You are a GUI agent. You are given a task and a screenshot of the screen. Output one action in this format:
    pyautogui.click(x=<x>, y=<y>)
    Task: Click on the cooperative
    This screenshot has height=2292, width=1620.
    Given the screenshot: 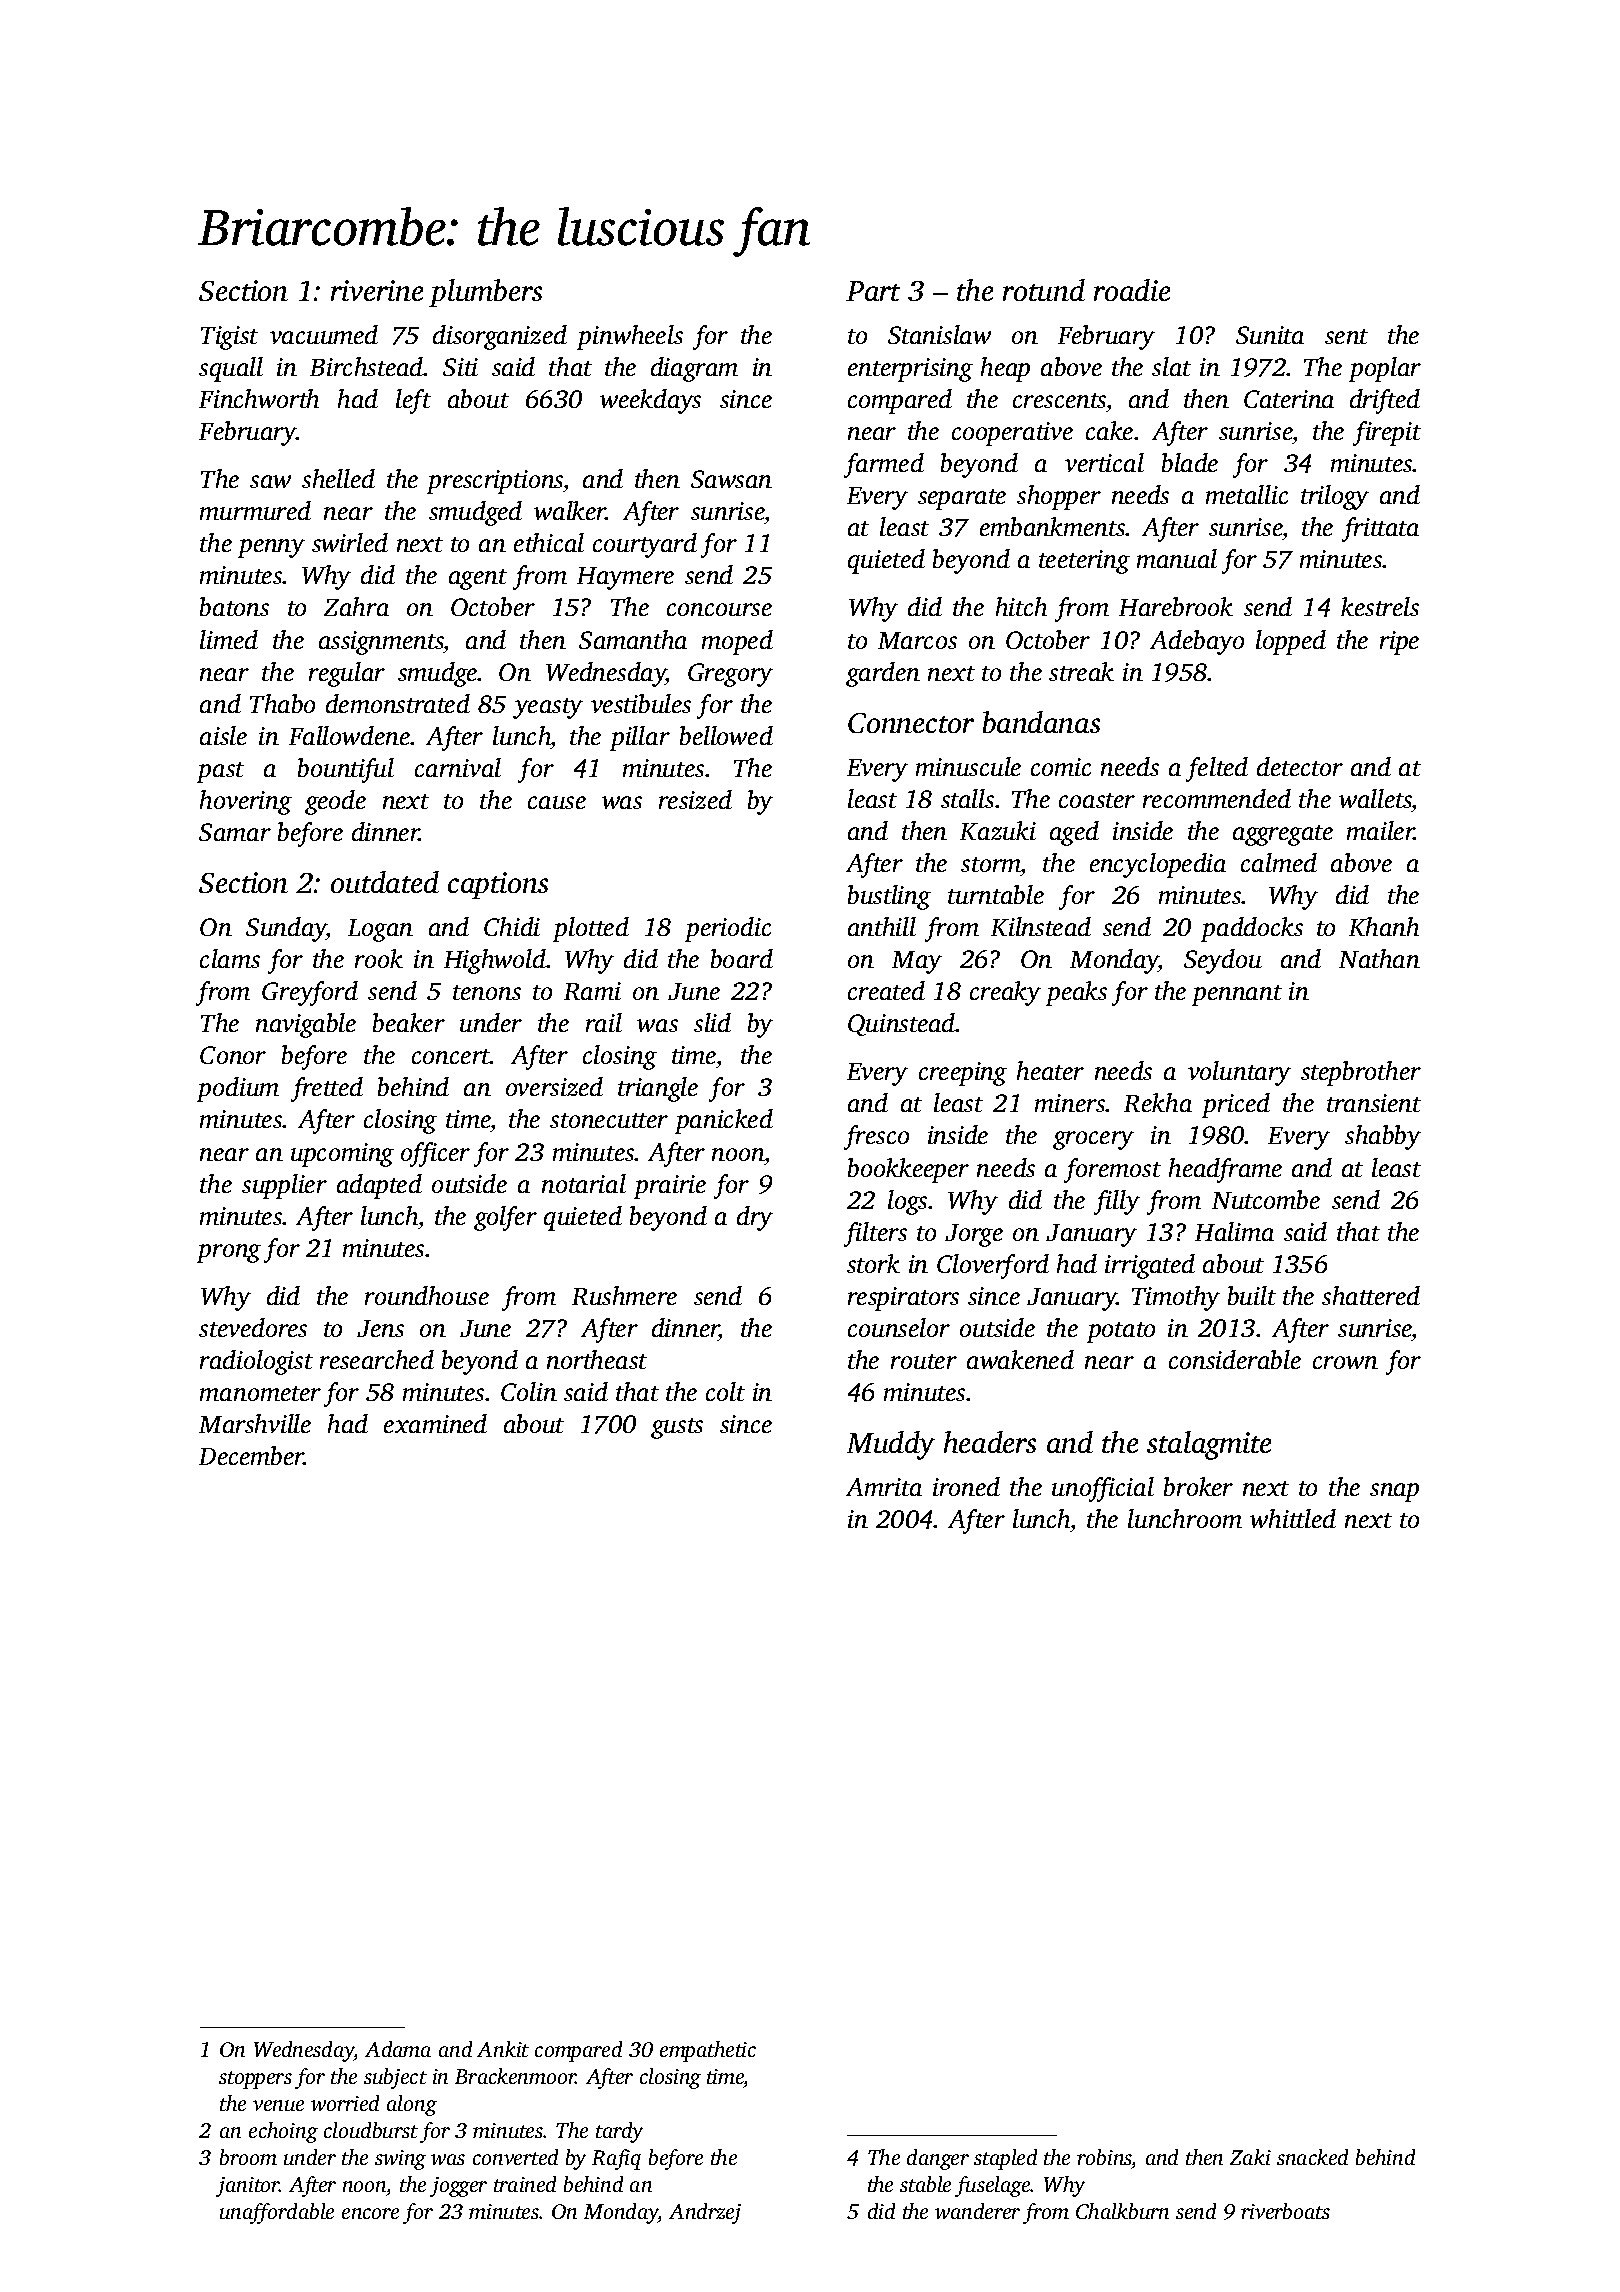 What is the action you would take?
    pyautogui.click(x=1012, y=434)
